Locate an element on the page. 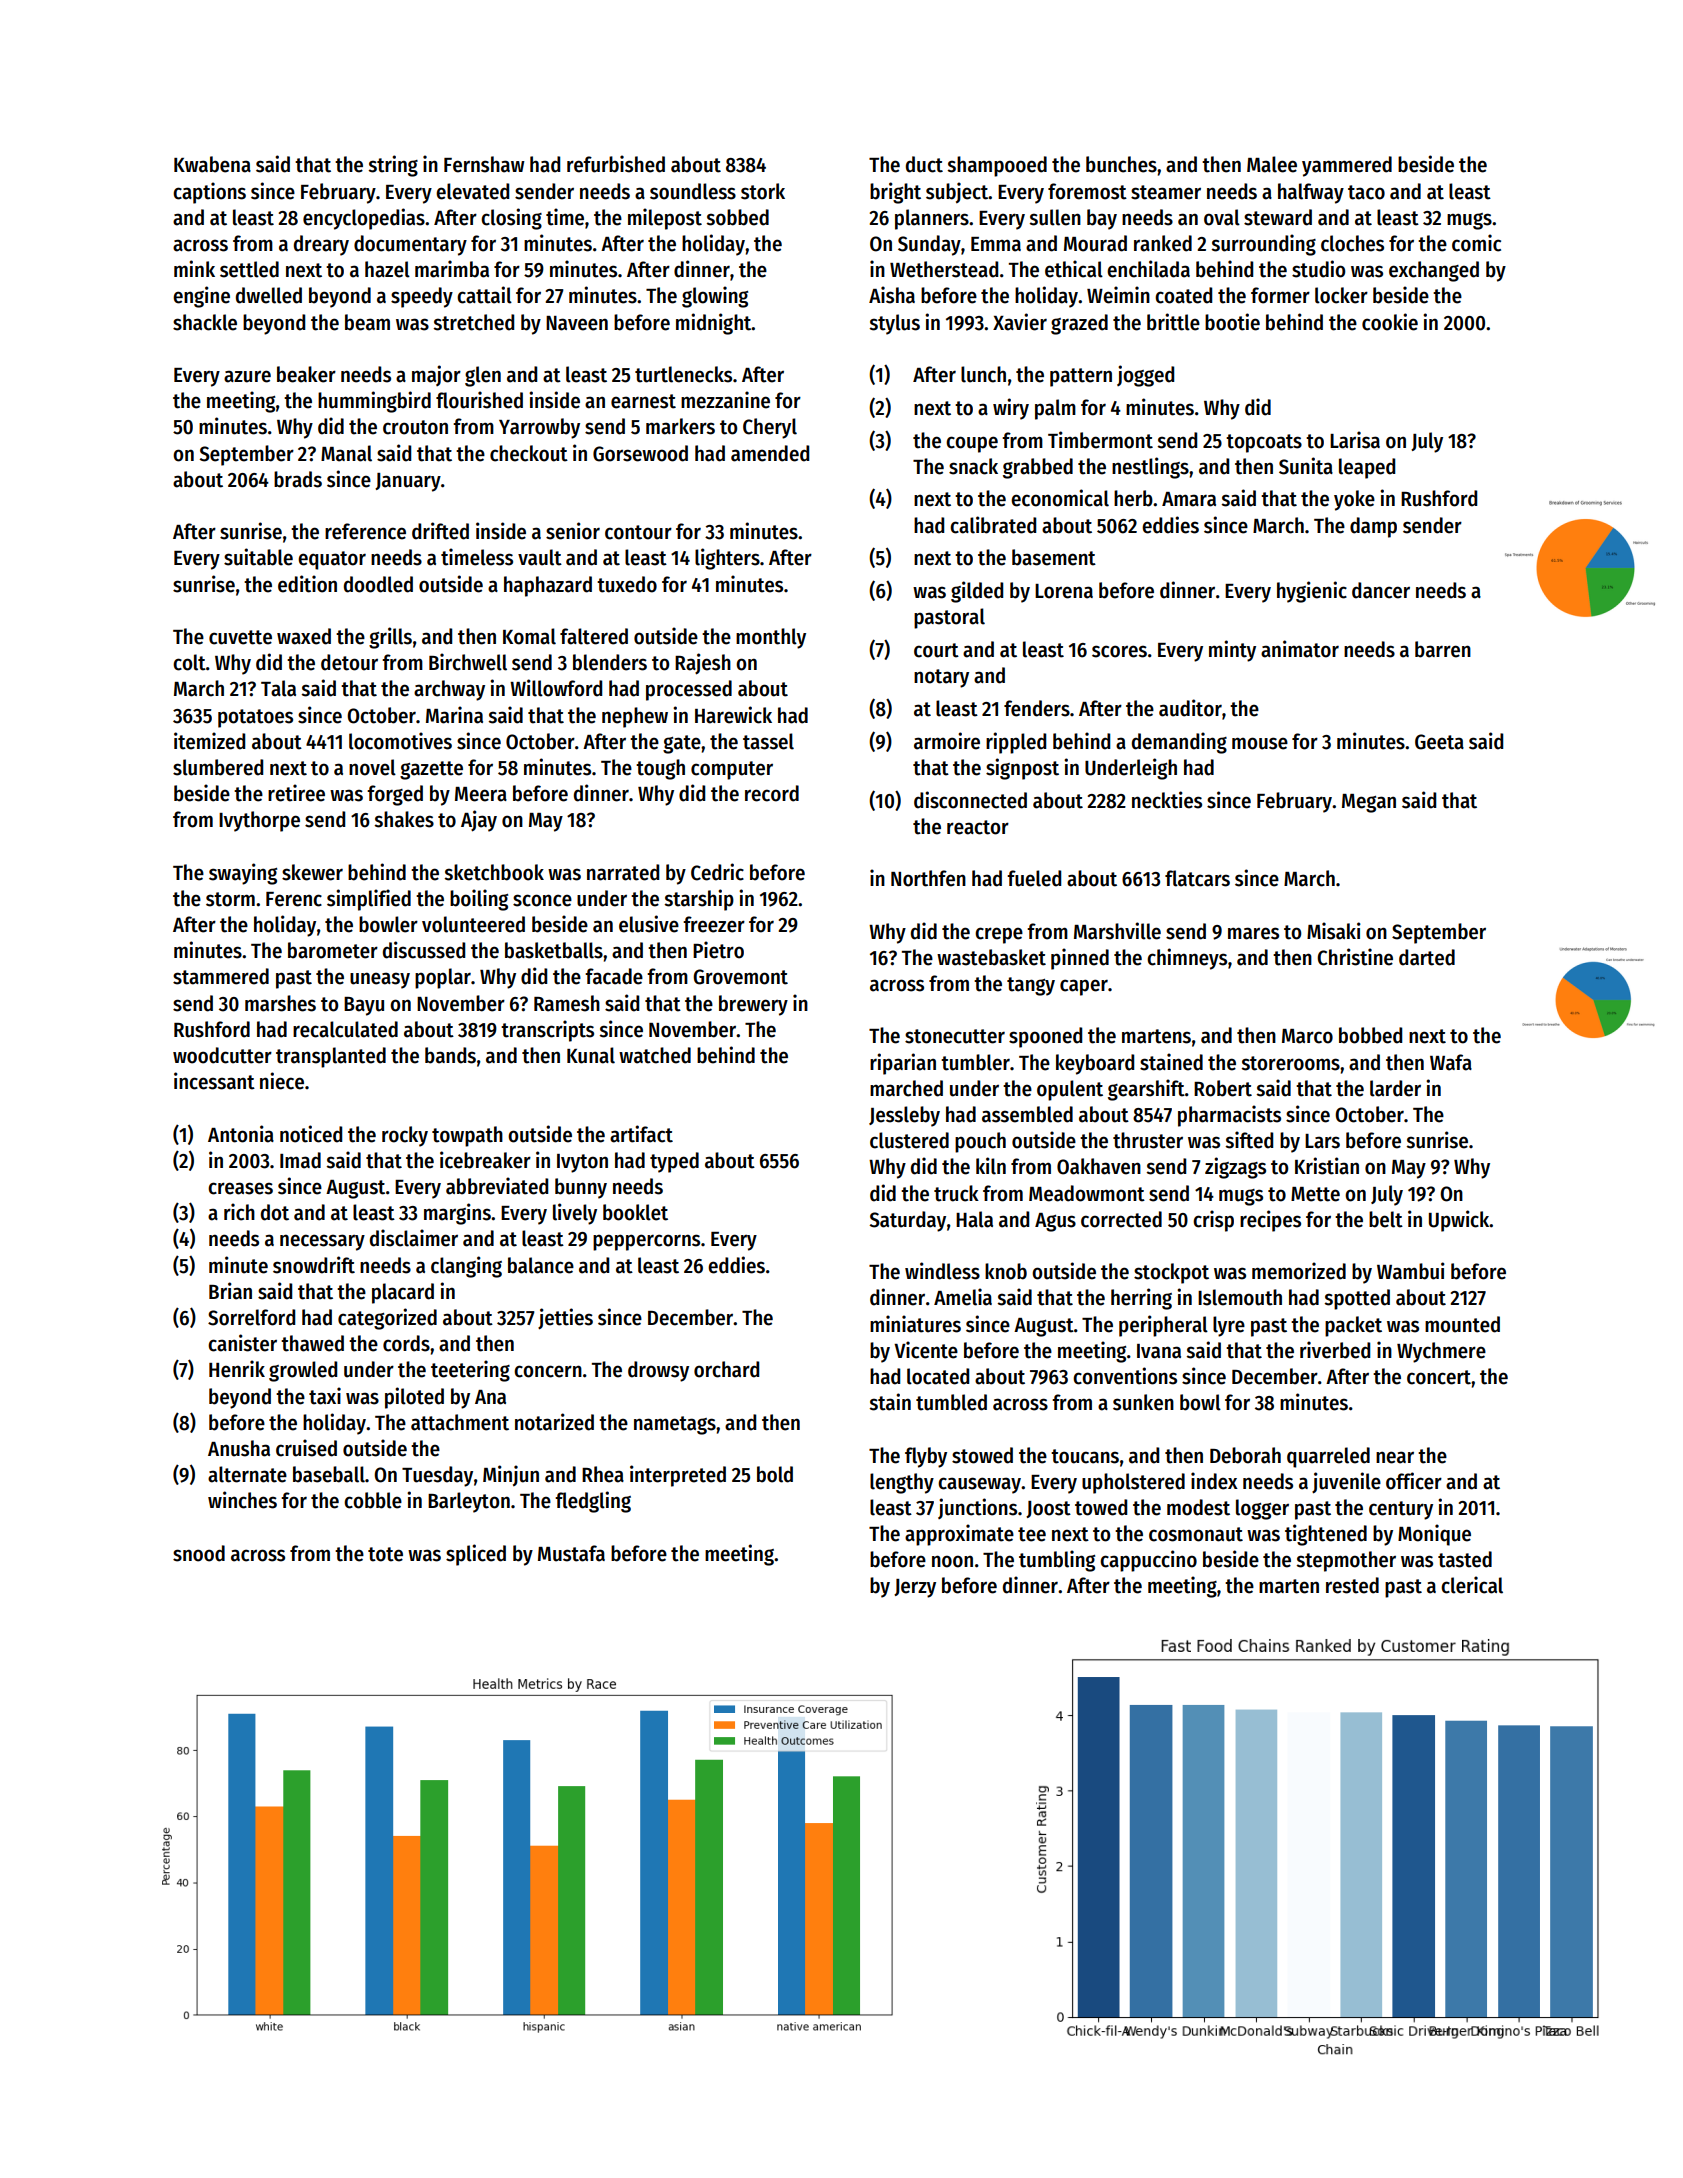 The image size is (1683, 2178). Amara is located at coordinates (1189, 499).
